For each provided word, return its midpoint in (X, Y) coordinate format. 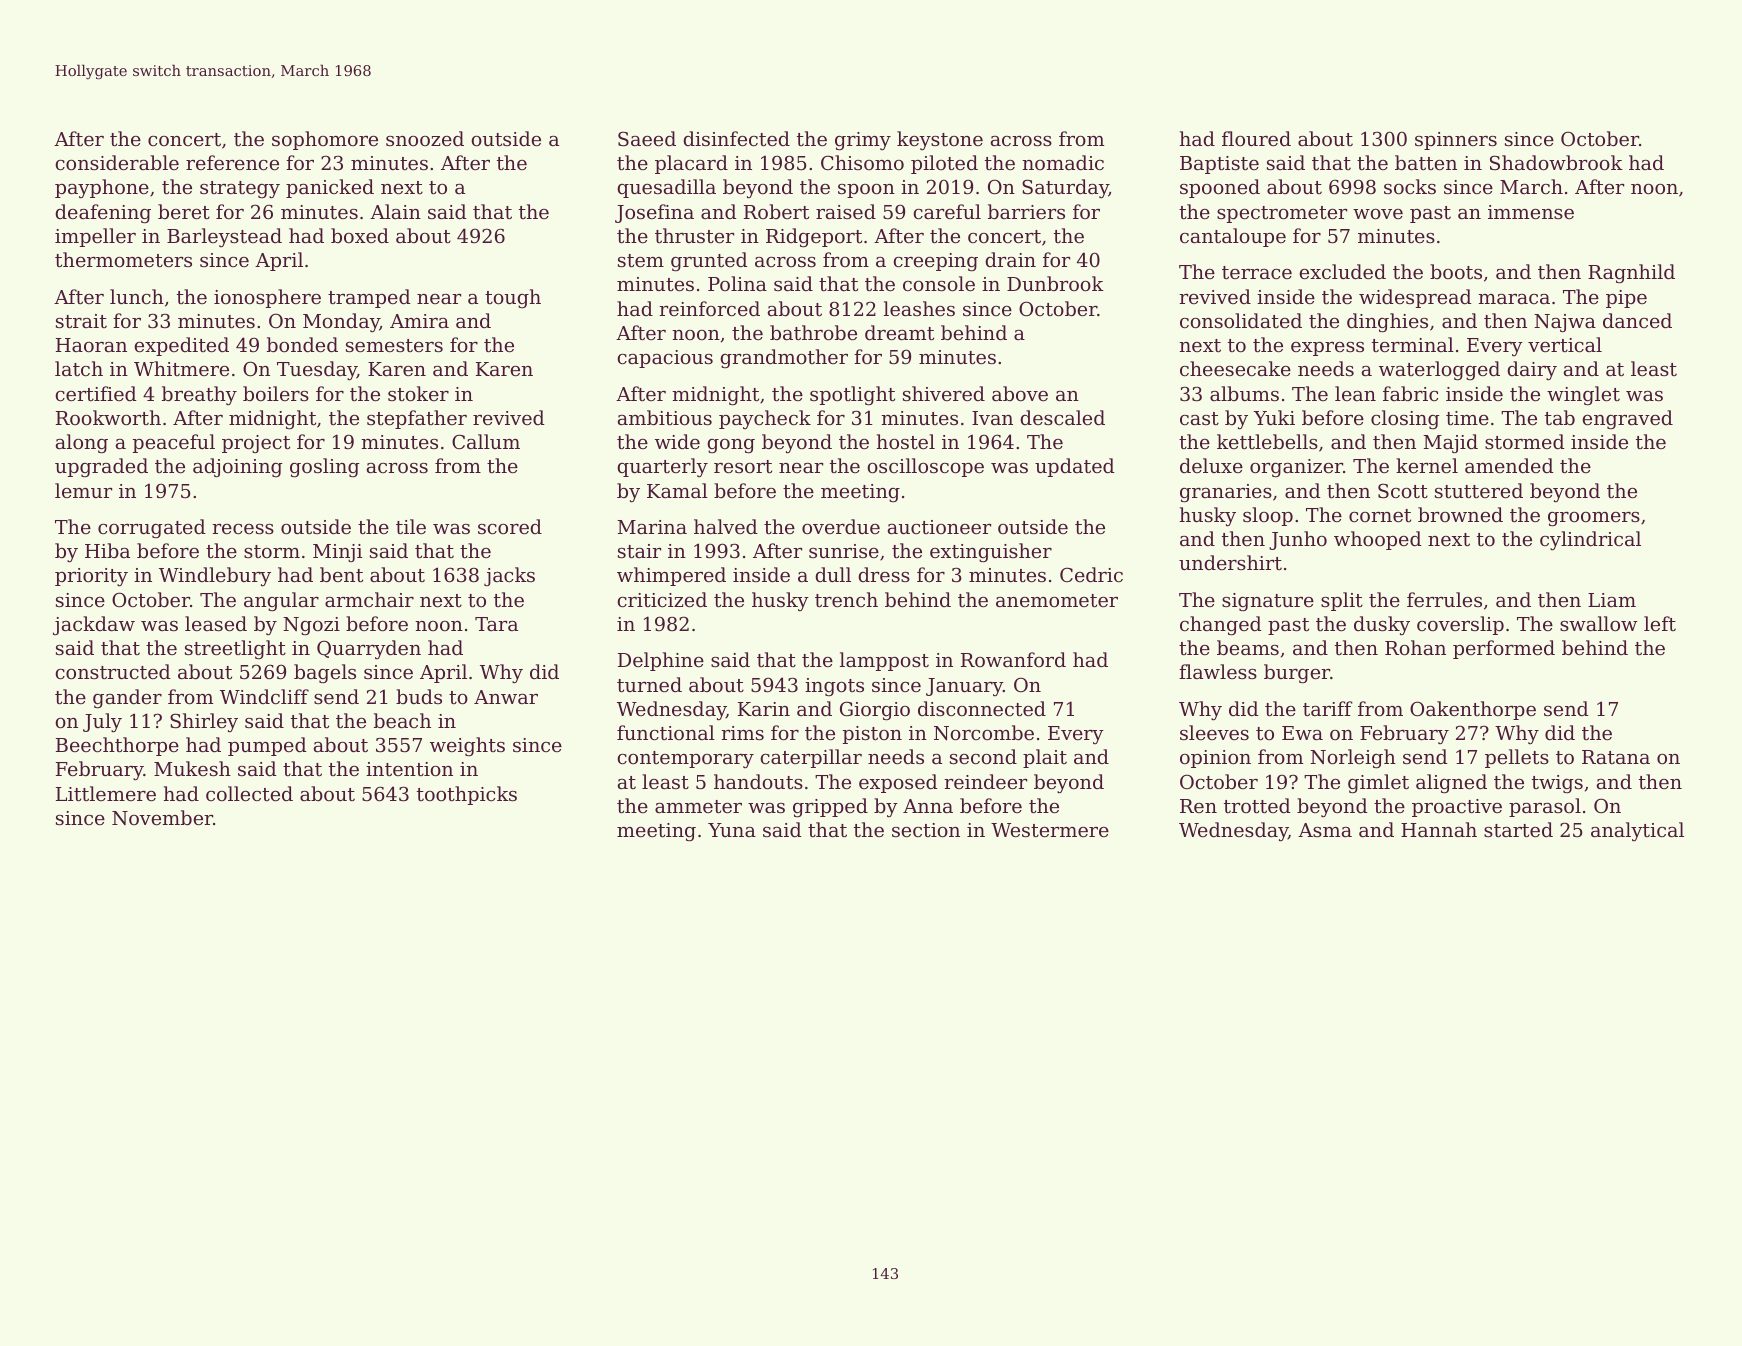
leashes (919, 308)
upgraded (101, 467)
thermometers (123, 259)
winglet (1583, 395)
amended (1509, 465)
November (162, 817)
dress (884, 574)
